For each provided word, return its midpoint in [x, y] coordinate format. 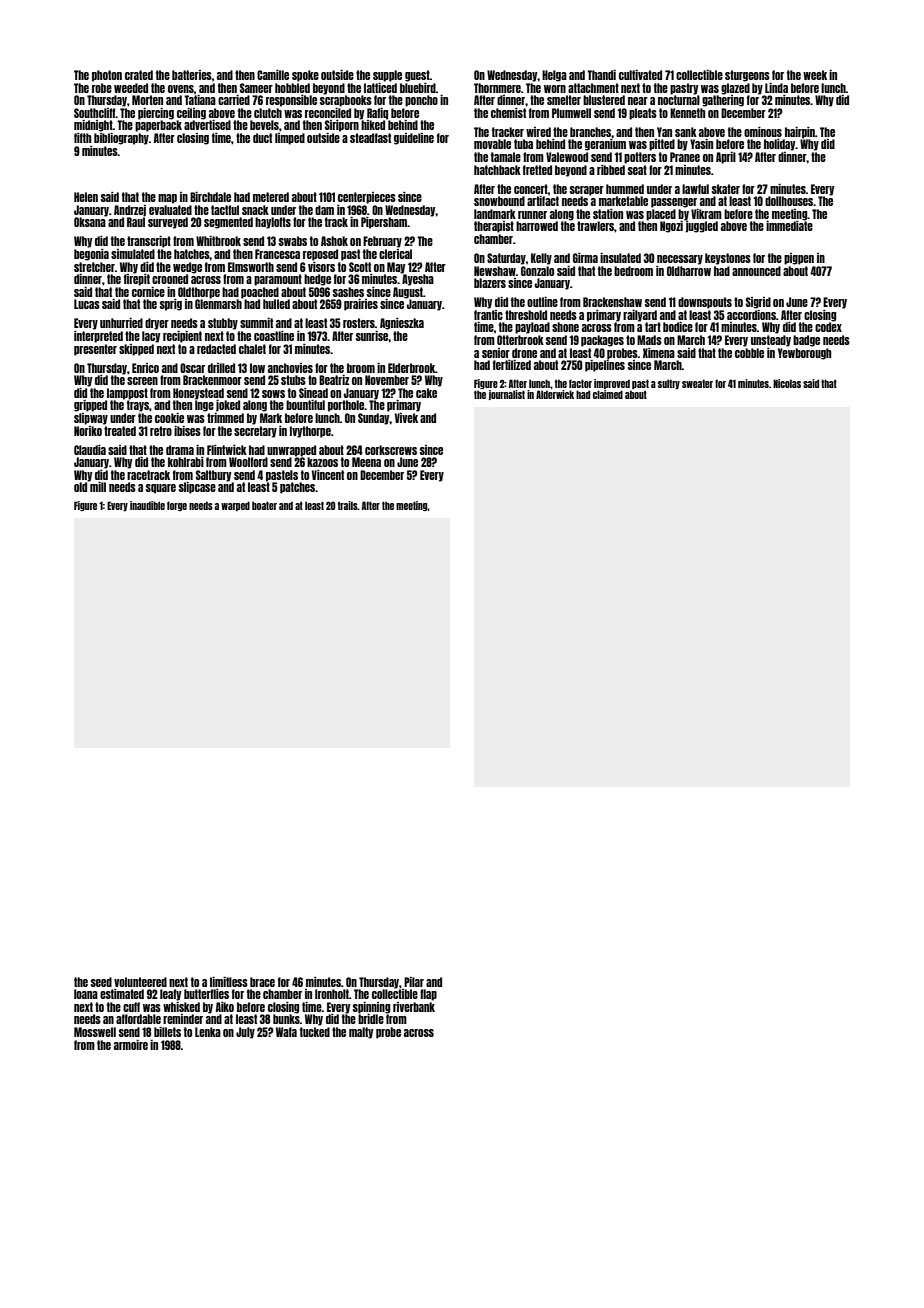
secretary [255, 432]
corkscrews [391, 450]
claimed [608, 394]
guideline [414, 139]
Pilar [414, 982]
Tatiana [200, 100]
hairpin [800, 133]
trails [348, 505]
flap [428, 995]
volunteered [140, 982]
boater [264, 505]
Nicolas [787, 383]
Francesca [277, 254]
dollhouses [789, 201]
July [245, 1033]
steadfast [370, 138]
